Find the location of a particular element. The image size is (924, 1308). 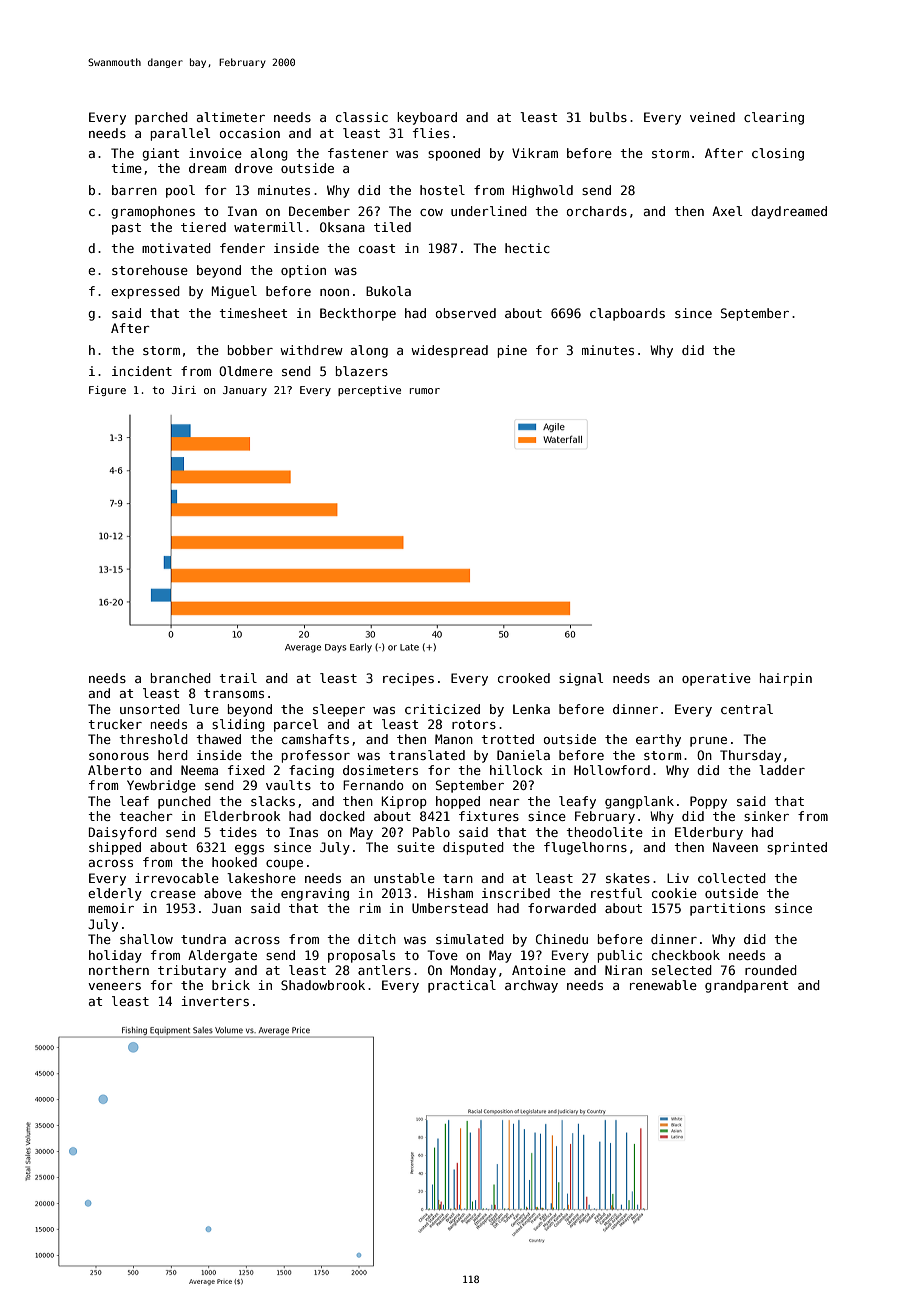

rumor is located at coordinates (425, 391).
